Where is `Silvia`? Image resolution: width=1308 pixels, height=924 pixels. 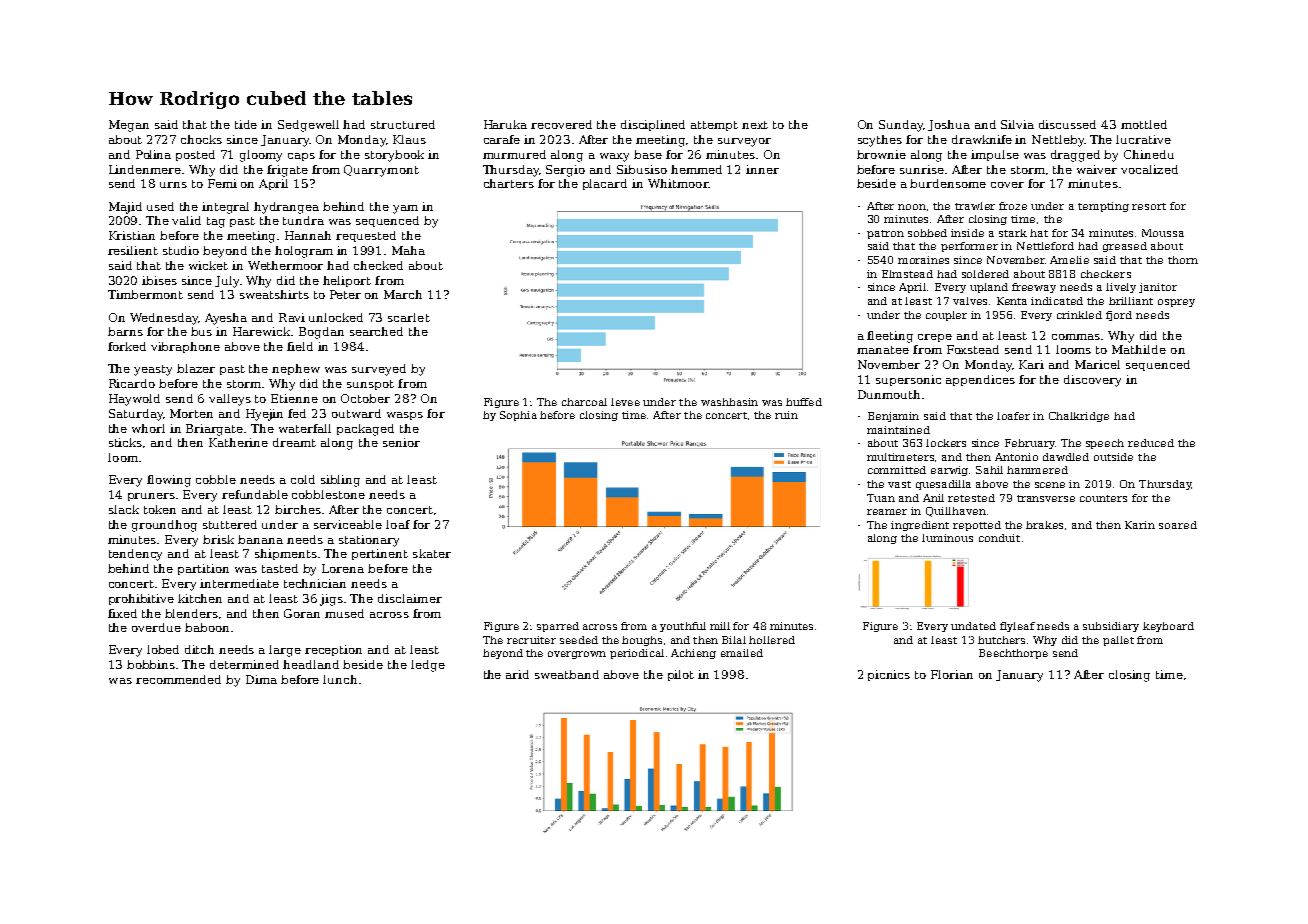
Silvia is located at coordinates (1017, 124).
